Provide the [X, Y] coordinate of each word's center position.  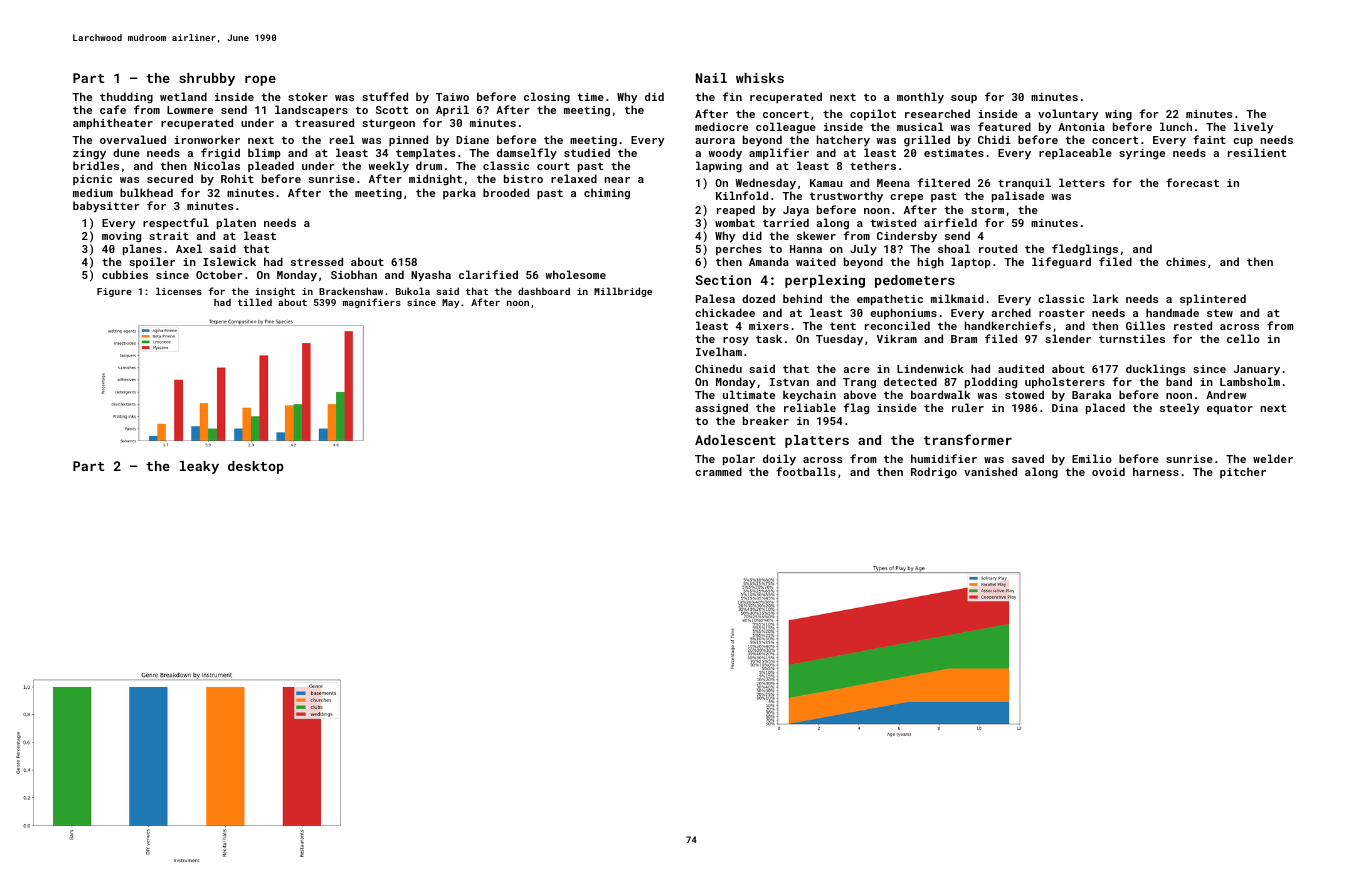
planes [142, 250]
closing [547, 98]
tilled [255, 302]
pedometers [915, 281]
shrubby [207, 79]
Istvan [789, 382]
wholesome [575, 274]
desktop [256, 467]
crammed [718, 471]
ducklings [1155, 370]
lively [1253, 128]
